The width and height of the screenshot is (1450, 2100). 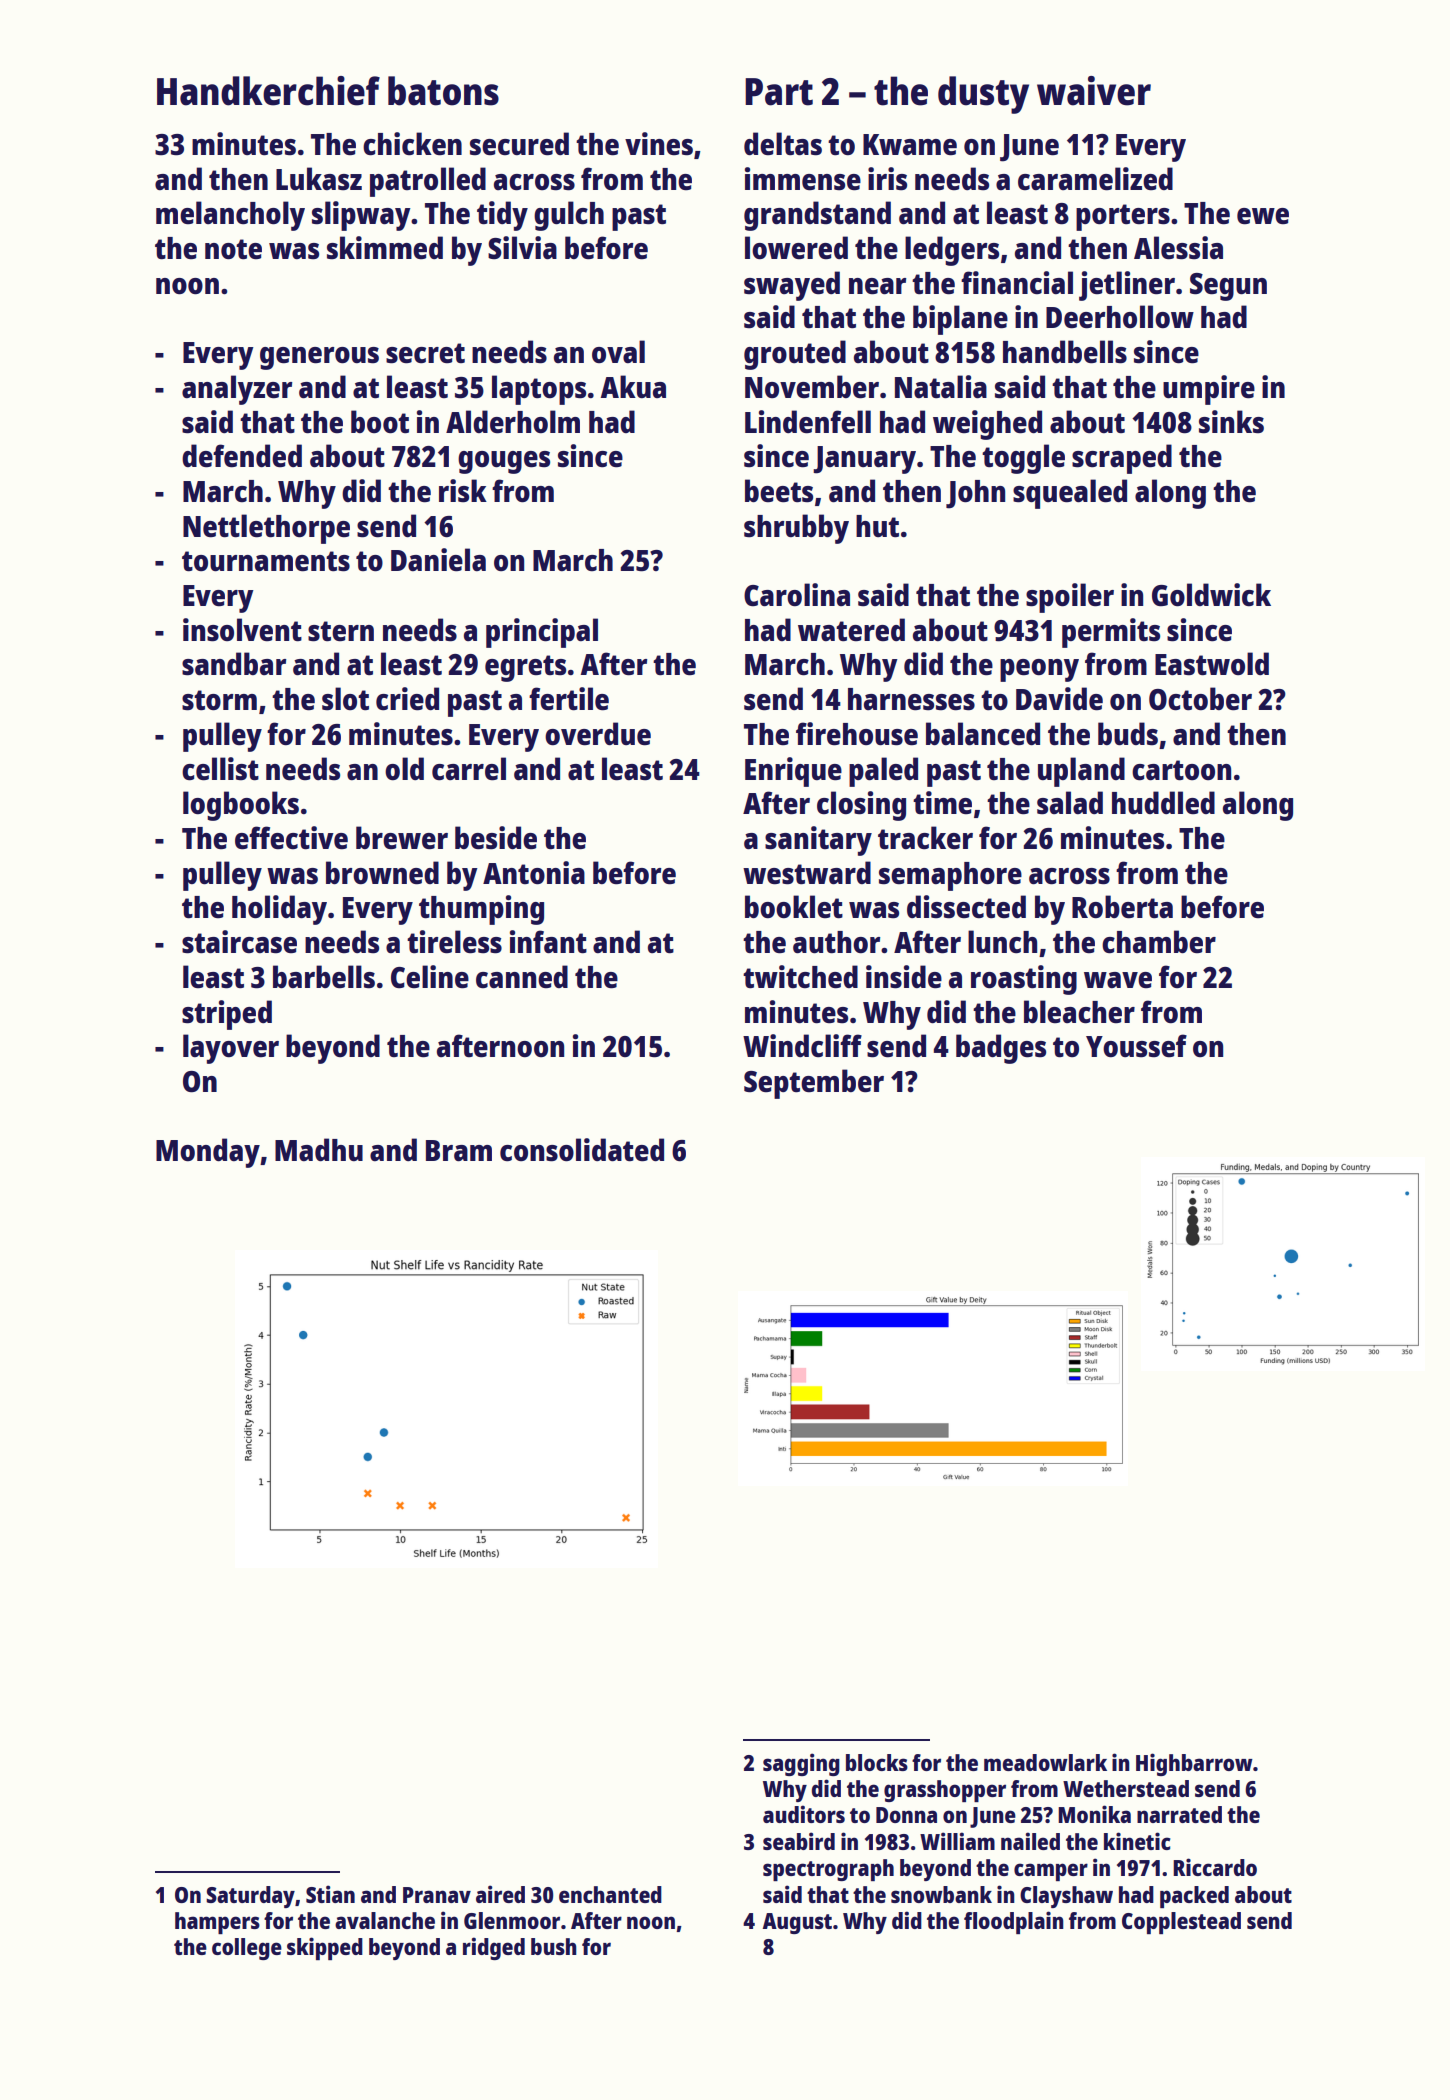 What do you see at coordinates (1163, 802) in the screenshot?
I see `huddled` at bounding box center [1163, 802].
